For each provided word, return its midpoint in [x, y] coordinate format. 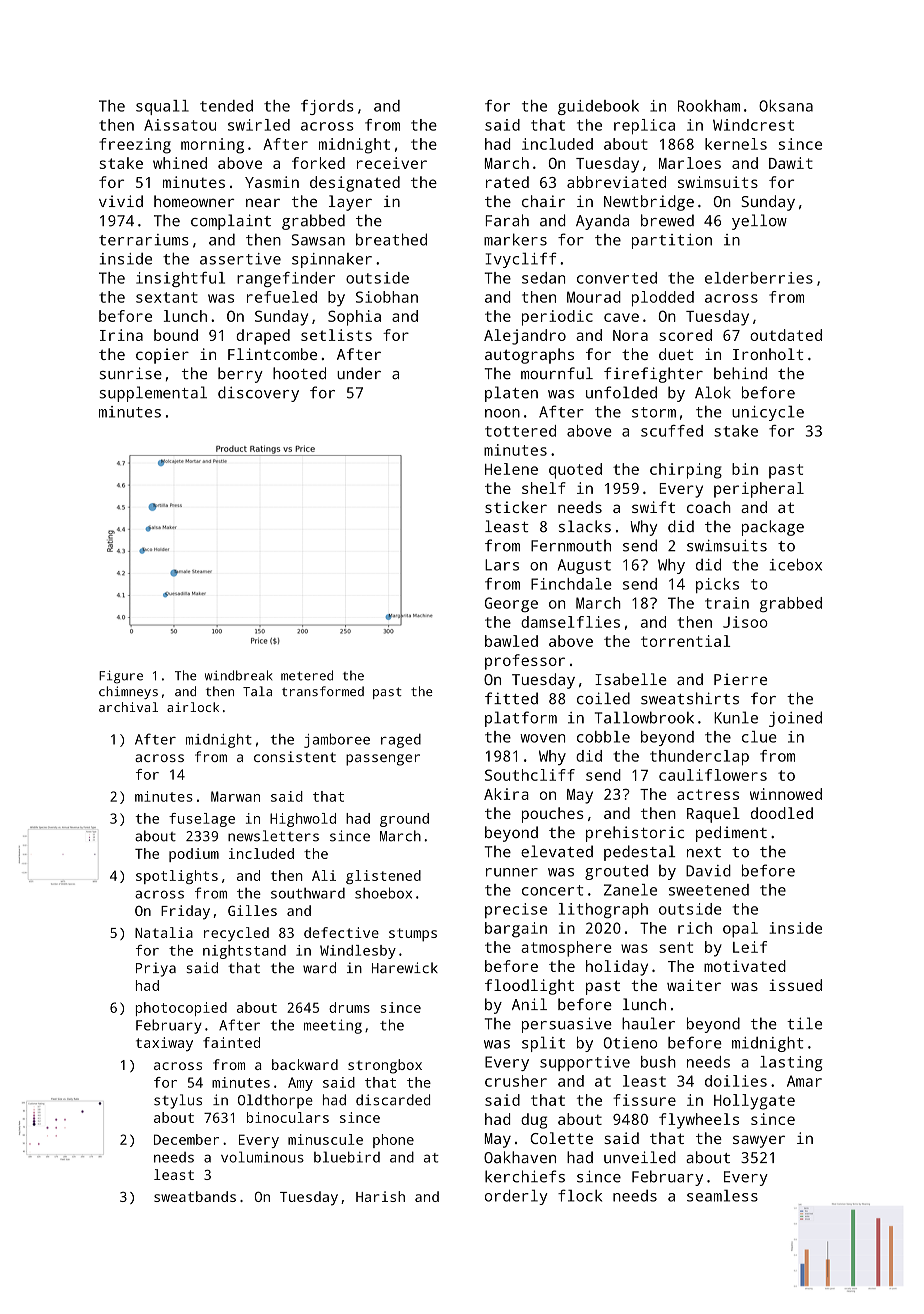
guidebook [598, 107]
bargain [516, 930]
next [704, 852]
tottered [520, 431]
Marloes [690, 163]
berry [240, 375]
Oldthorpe [275, 1101]
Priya [156, 969]
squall [162, 107]
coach [709, 507]
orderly [516, 1197]
